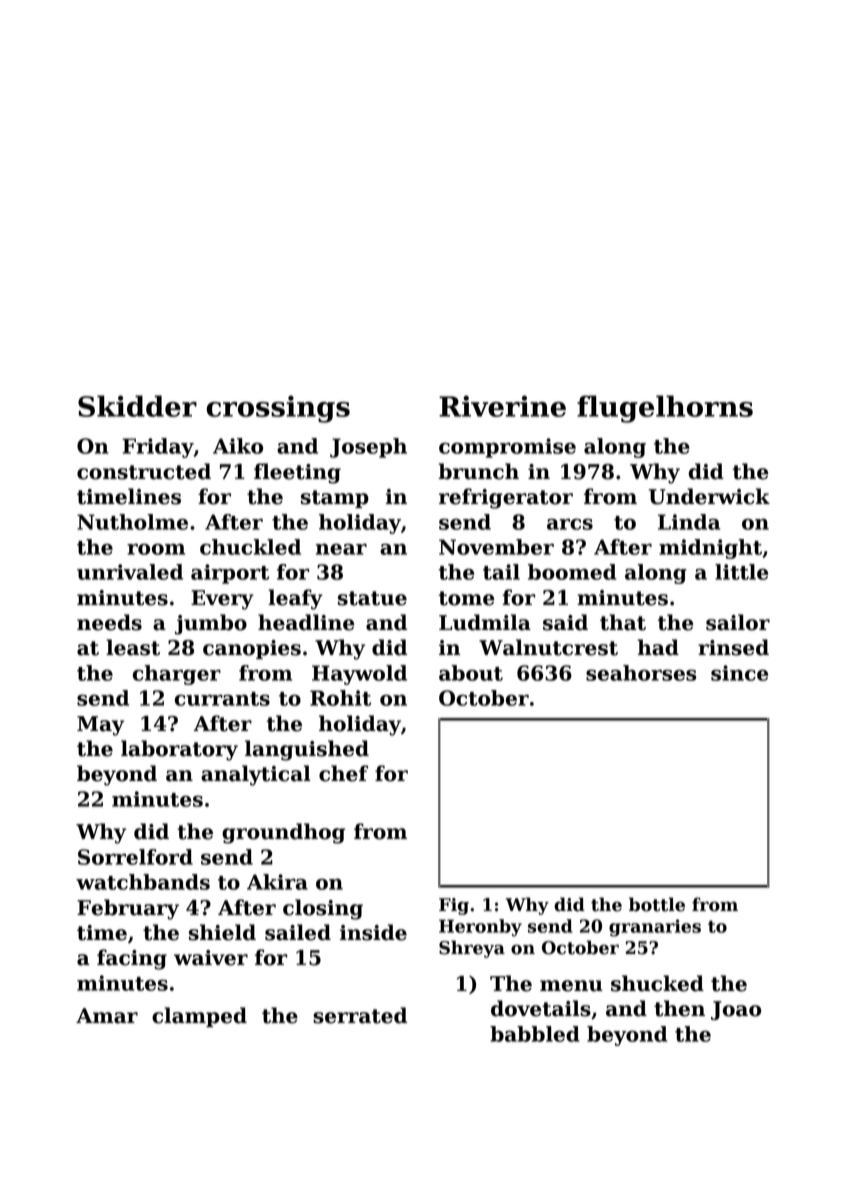 The image size is (846, 1200). Describe the element at coordinates (199, 1017) in the screenshot. I see `clamped` at that location.
